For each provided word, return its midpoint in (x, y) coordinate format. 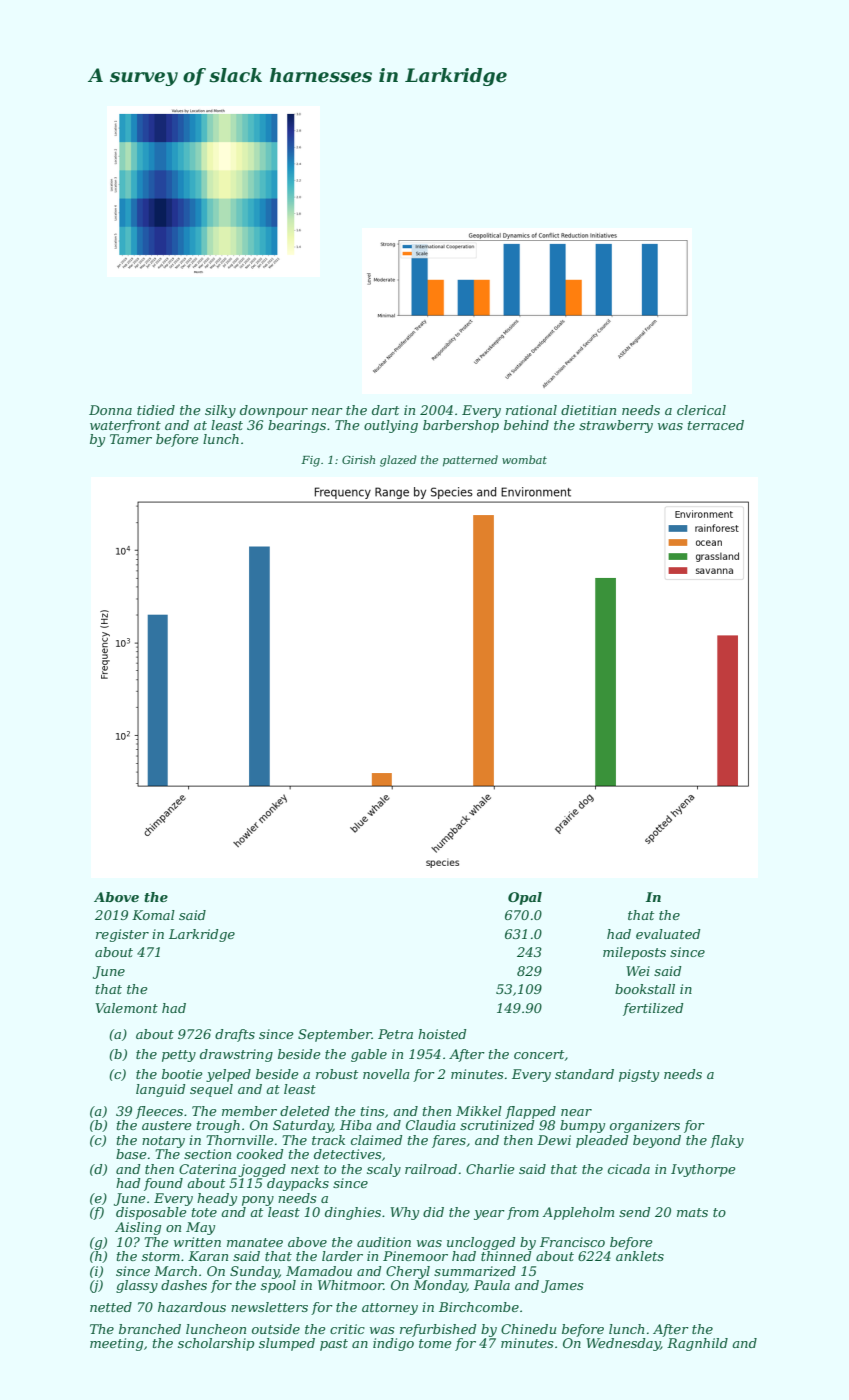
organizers (645, 1126)
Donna (110, 410)
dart (385, 410)
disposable (151, 1213)
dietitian (588, 410)
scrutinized (497, 1125)
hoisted (442, 1034)
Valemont (127, 1008)
